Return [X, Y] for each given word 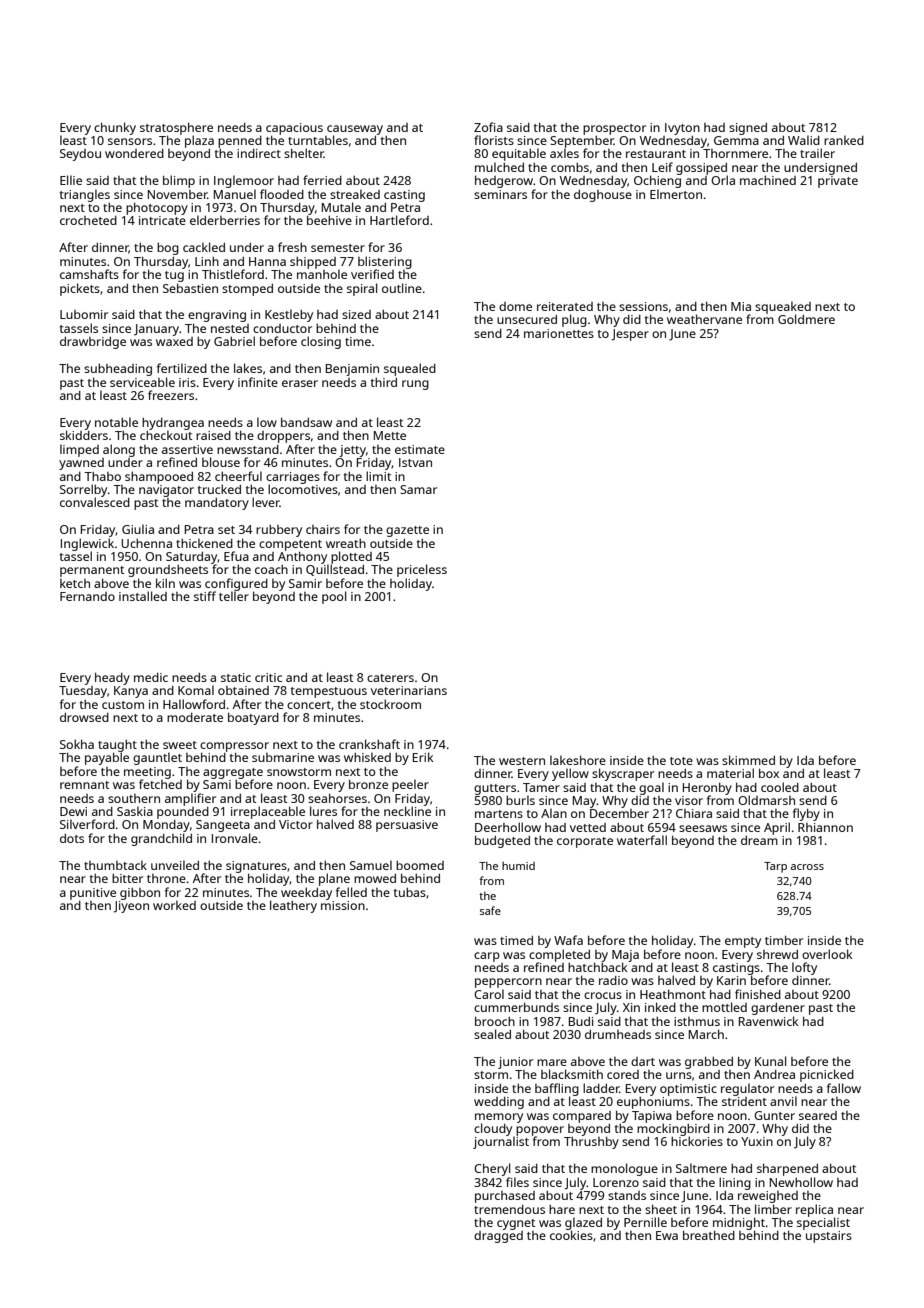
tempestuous [329, 692]
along [119, 450]
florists [494, 140]
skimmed [748, 760]
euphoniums [653, 1103]
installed [143, 596]
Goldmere [806, 319]
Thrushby [591, 1142]
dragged [498, 1237]
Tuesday [83, 692]
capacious [294, 129]
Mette [390, 435]
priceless [422, 570]
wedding [499, 1103]
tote [681, 761]
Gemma [736, 140]
